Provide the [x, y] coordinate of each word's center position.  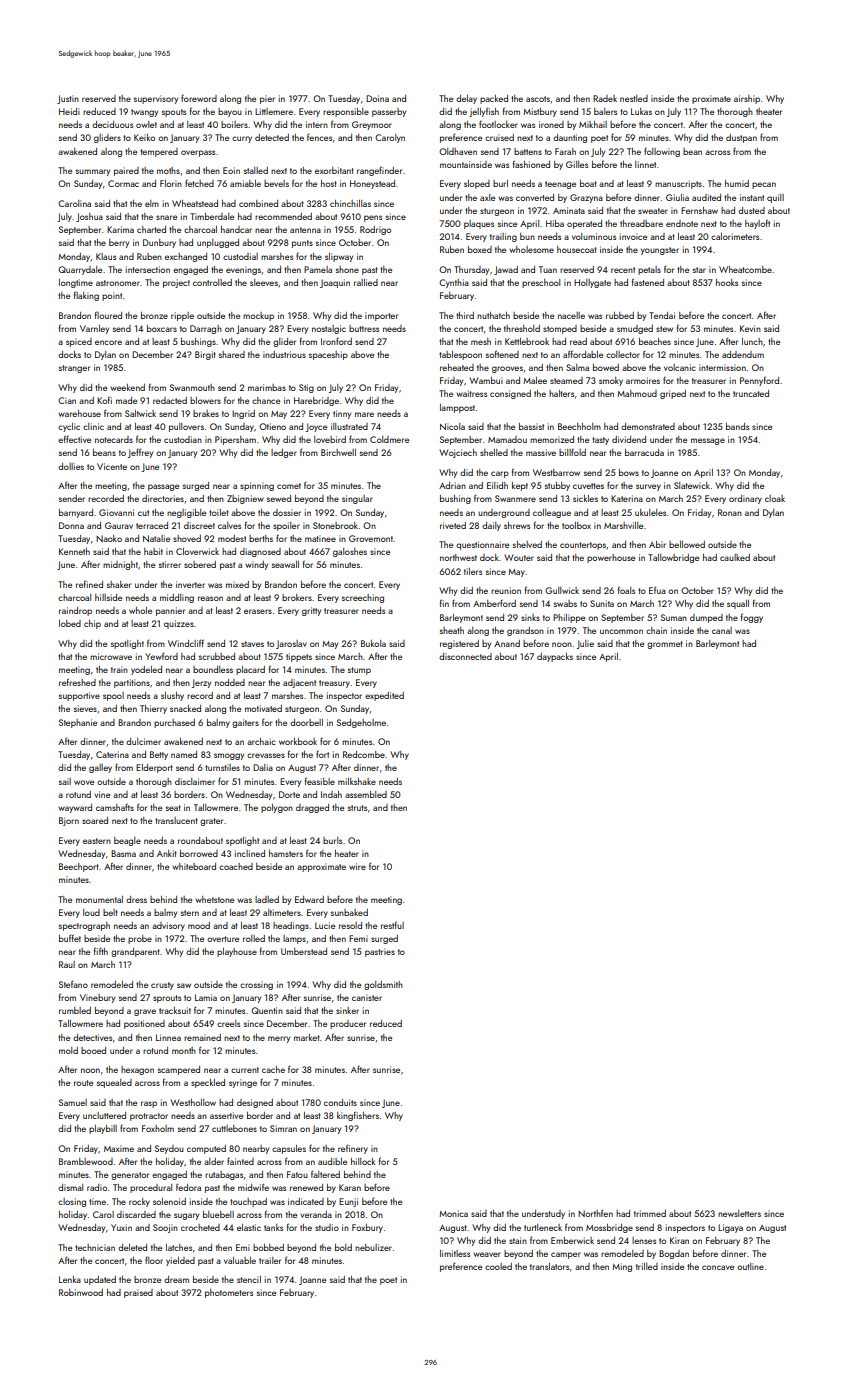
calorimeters [735, 236]
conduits [340, 1102]
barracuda [644, 452]
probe [140, 939]
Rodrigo [375, 230]
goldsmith [383, 985]
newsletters [739, 1213]
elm [152, 203]
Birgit [205, 355]
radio [97, 1187]
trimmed [650, 1213]
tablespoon [460, 355]
